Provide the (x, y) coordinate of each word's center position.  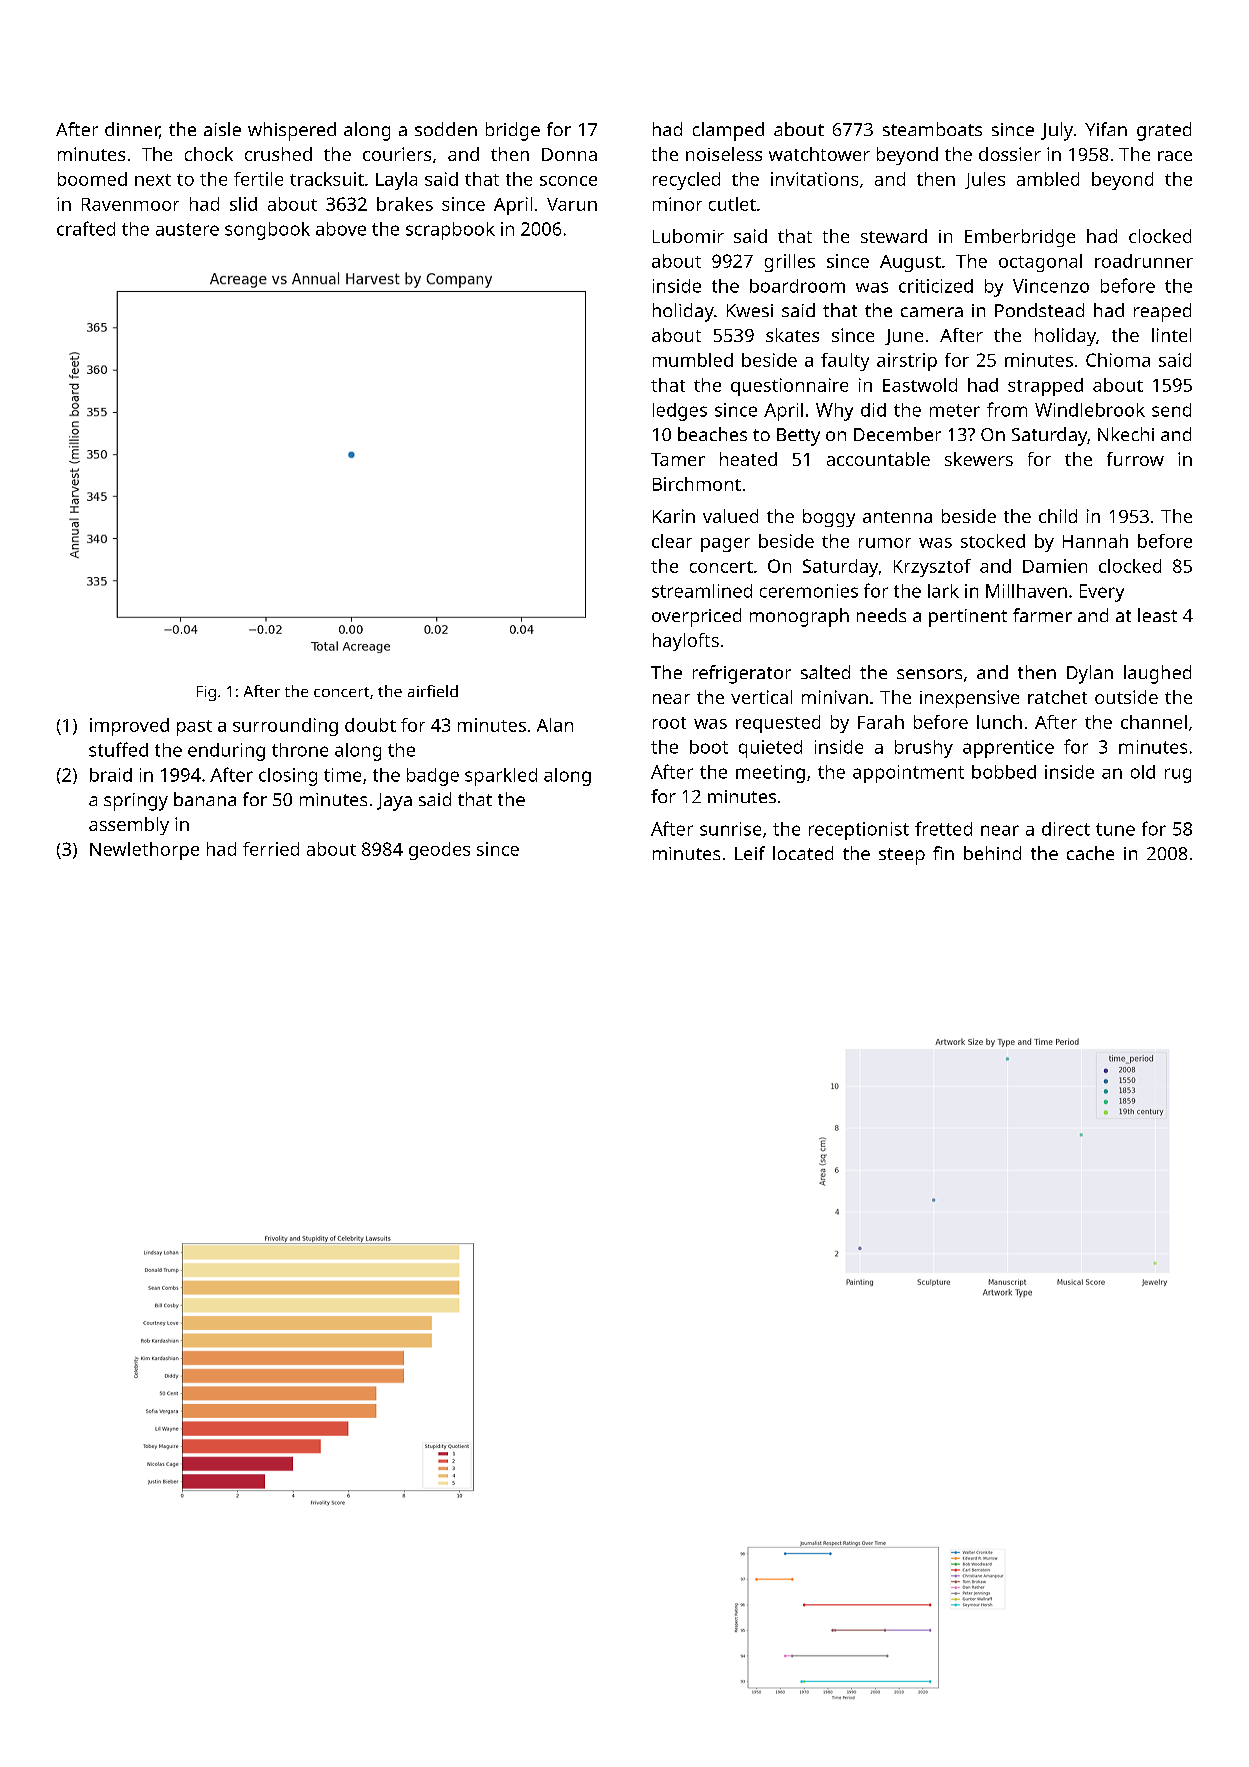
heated (748, 459)
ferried (271, 849)
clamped (728, 131)
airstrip (907, 362)
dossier (1010, 154)
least (1157, 615)
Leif (750, 853)
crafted (86, 228)
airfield (433, 691)
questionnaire (789, 387)
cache (1090, 853)
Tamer (678, 459)
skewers (979, 459)
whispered (292, 131)
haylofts (686, 642)
